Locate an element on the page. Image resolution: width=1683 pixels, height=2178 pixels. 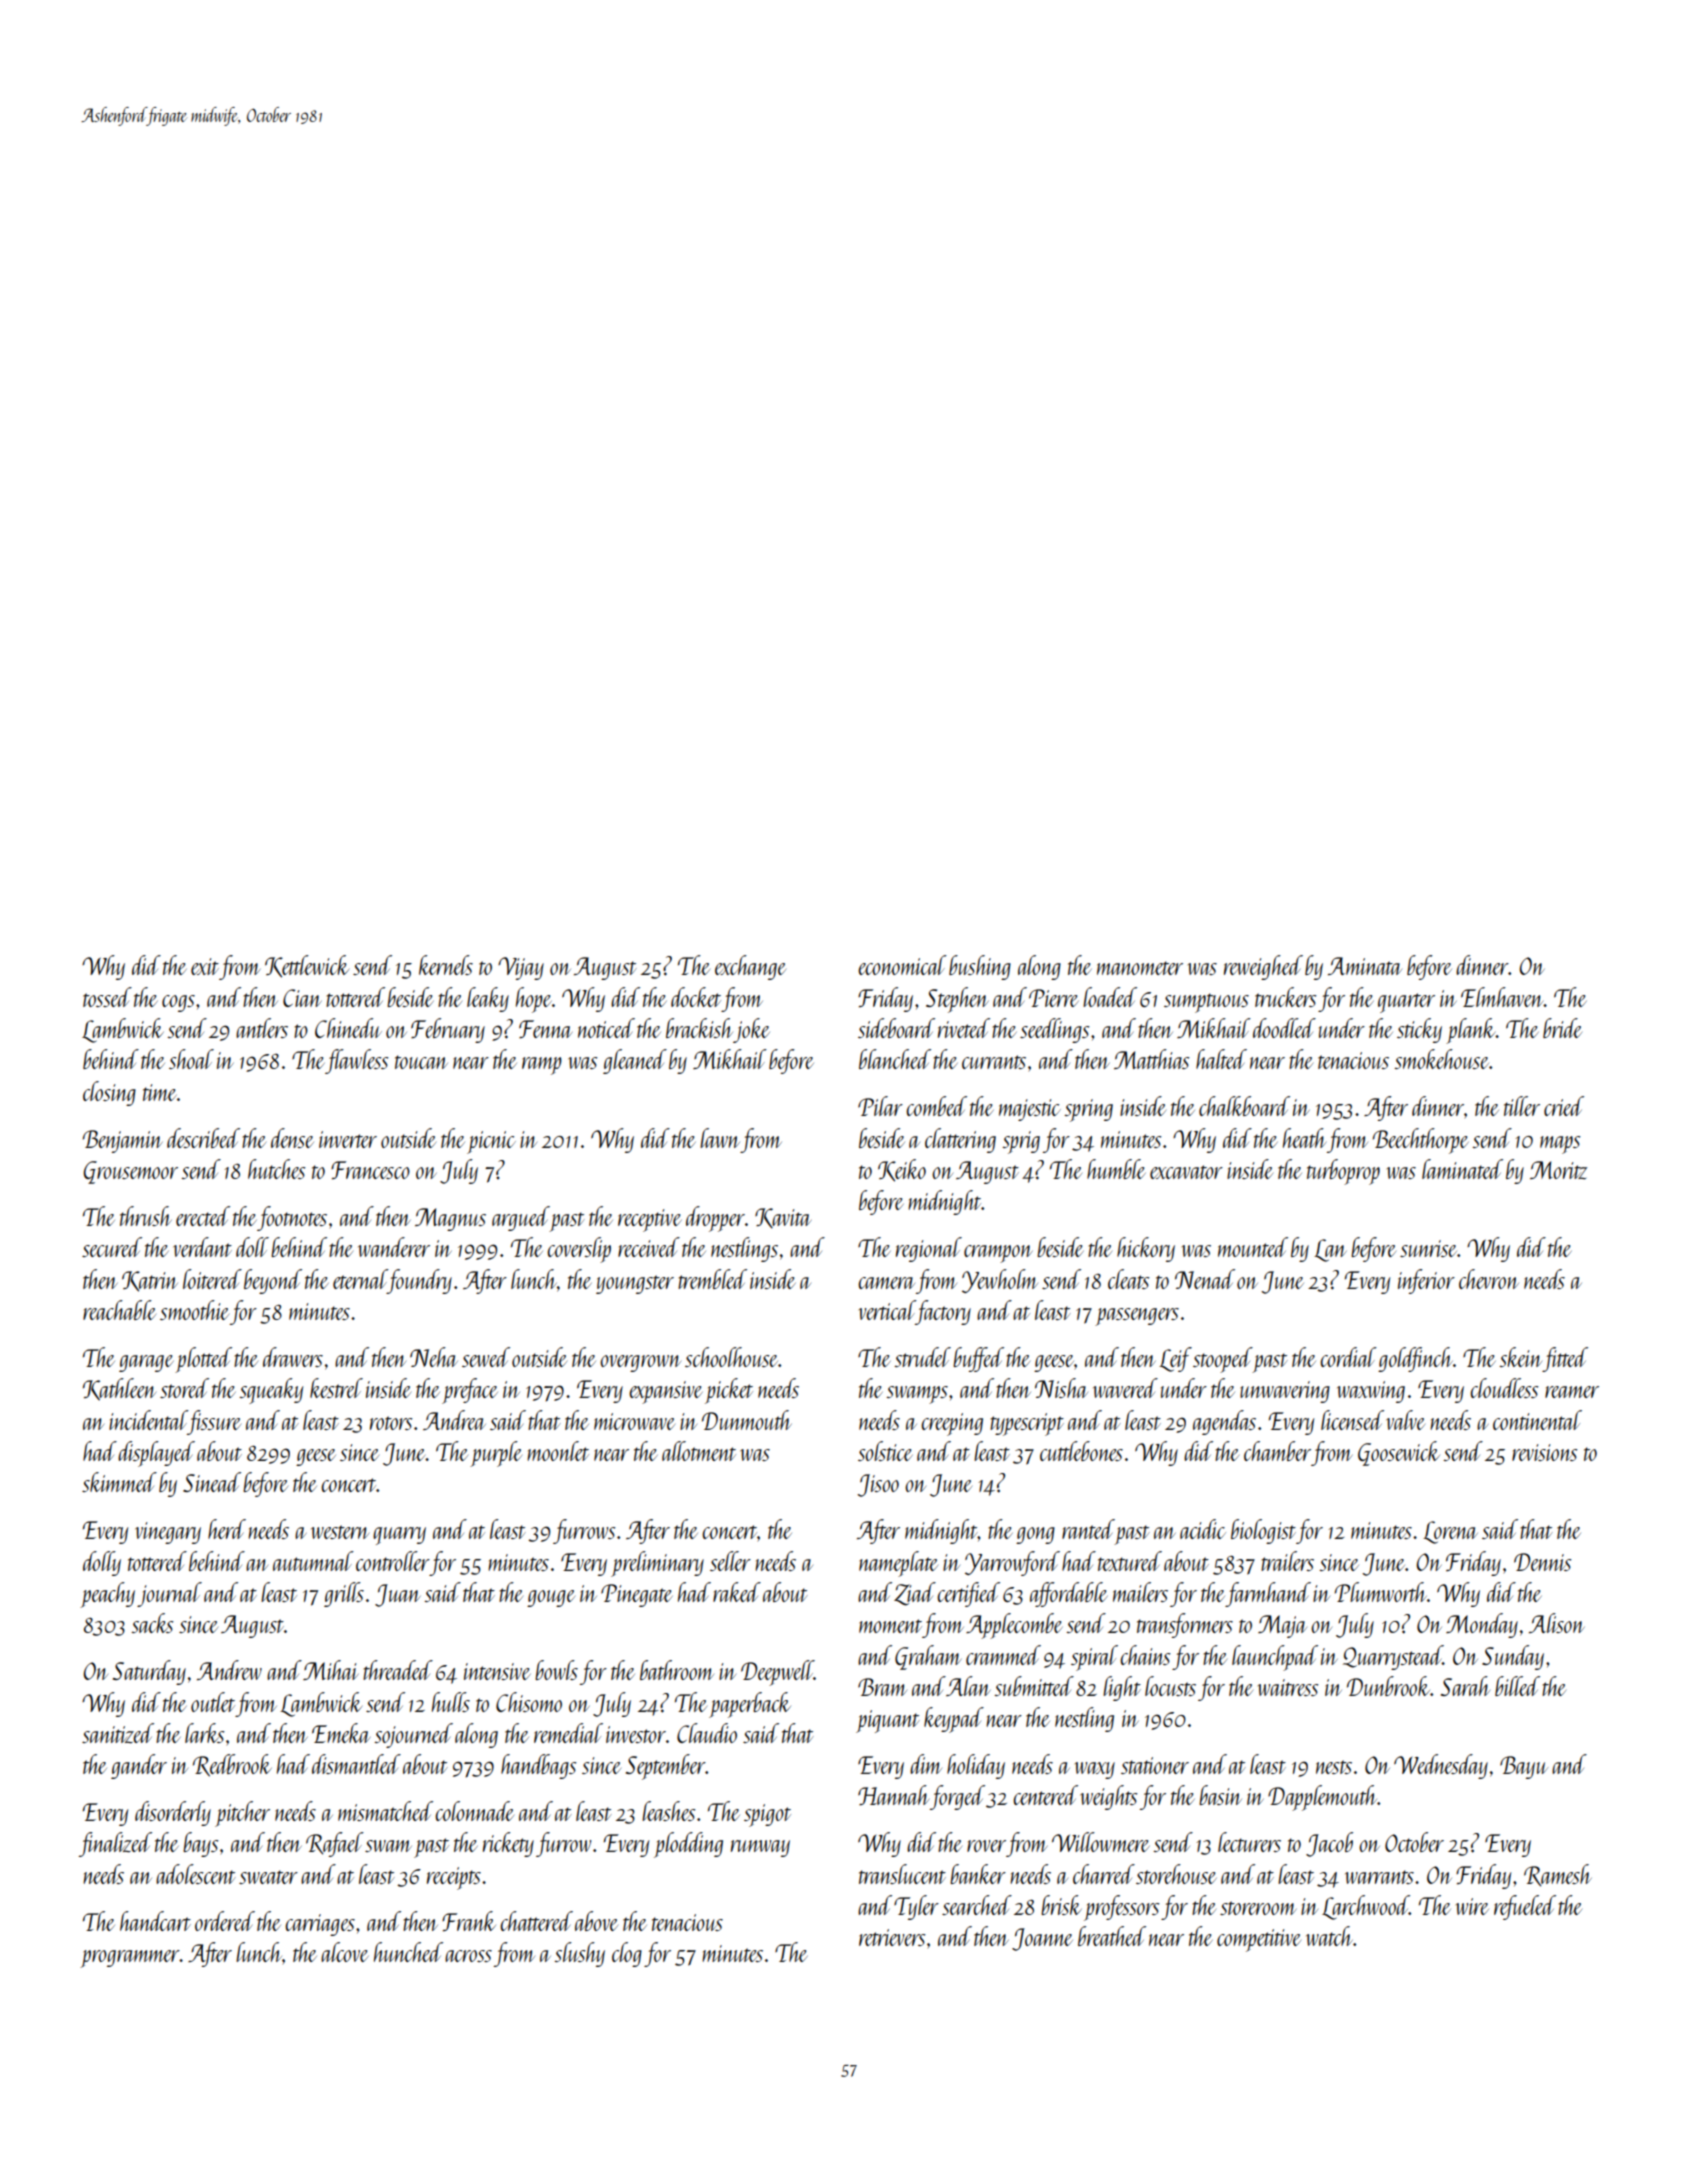
heath is located at coordinates (1304, 1138).
